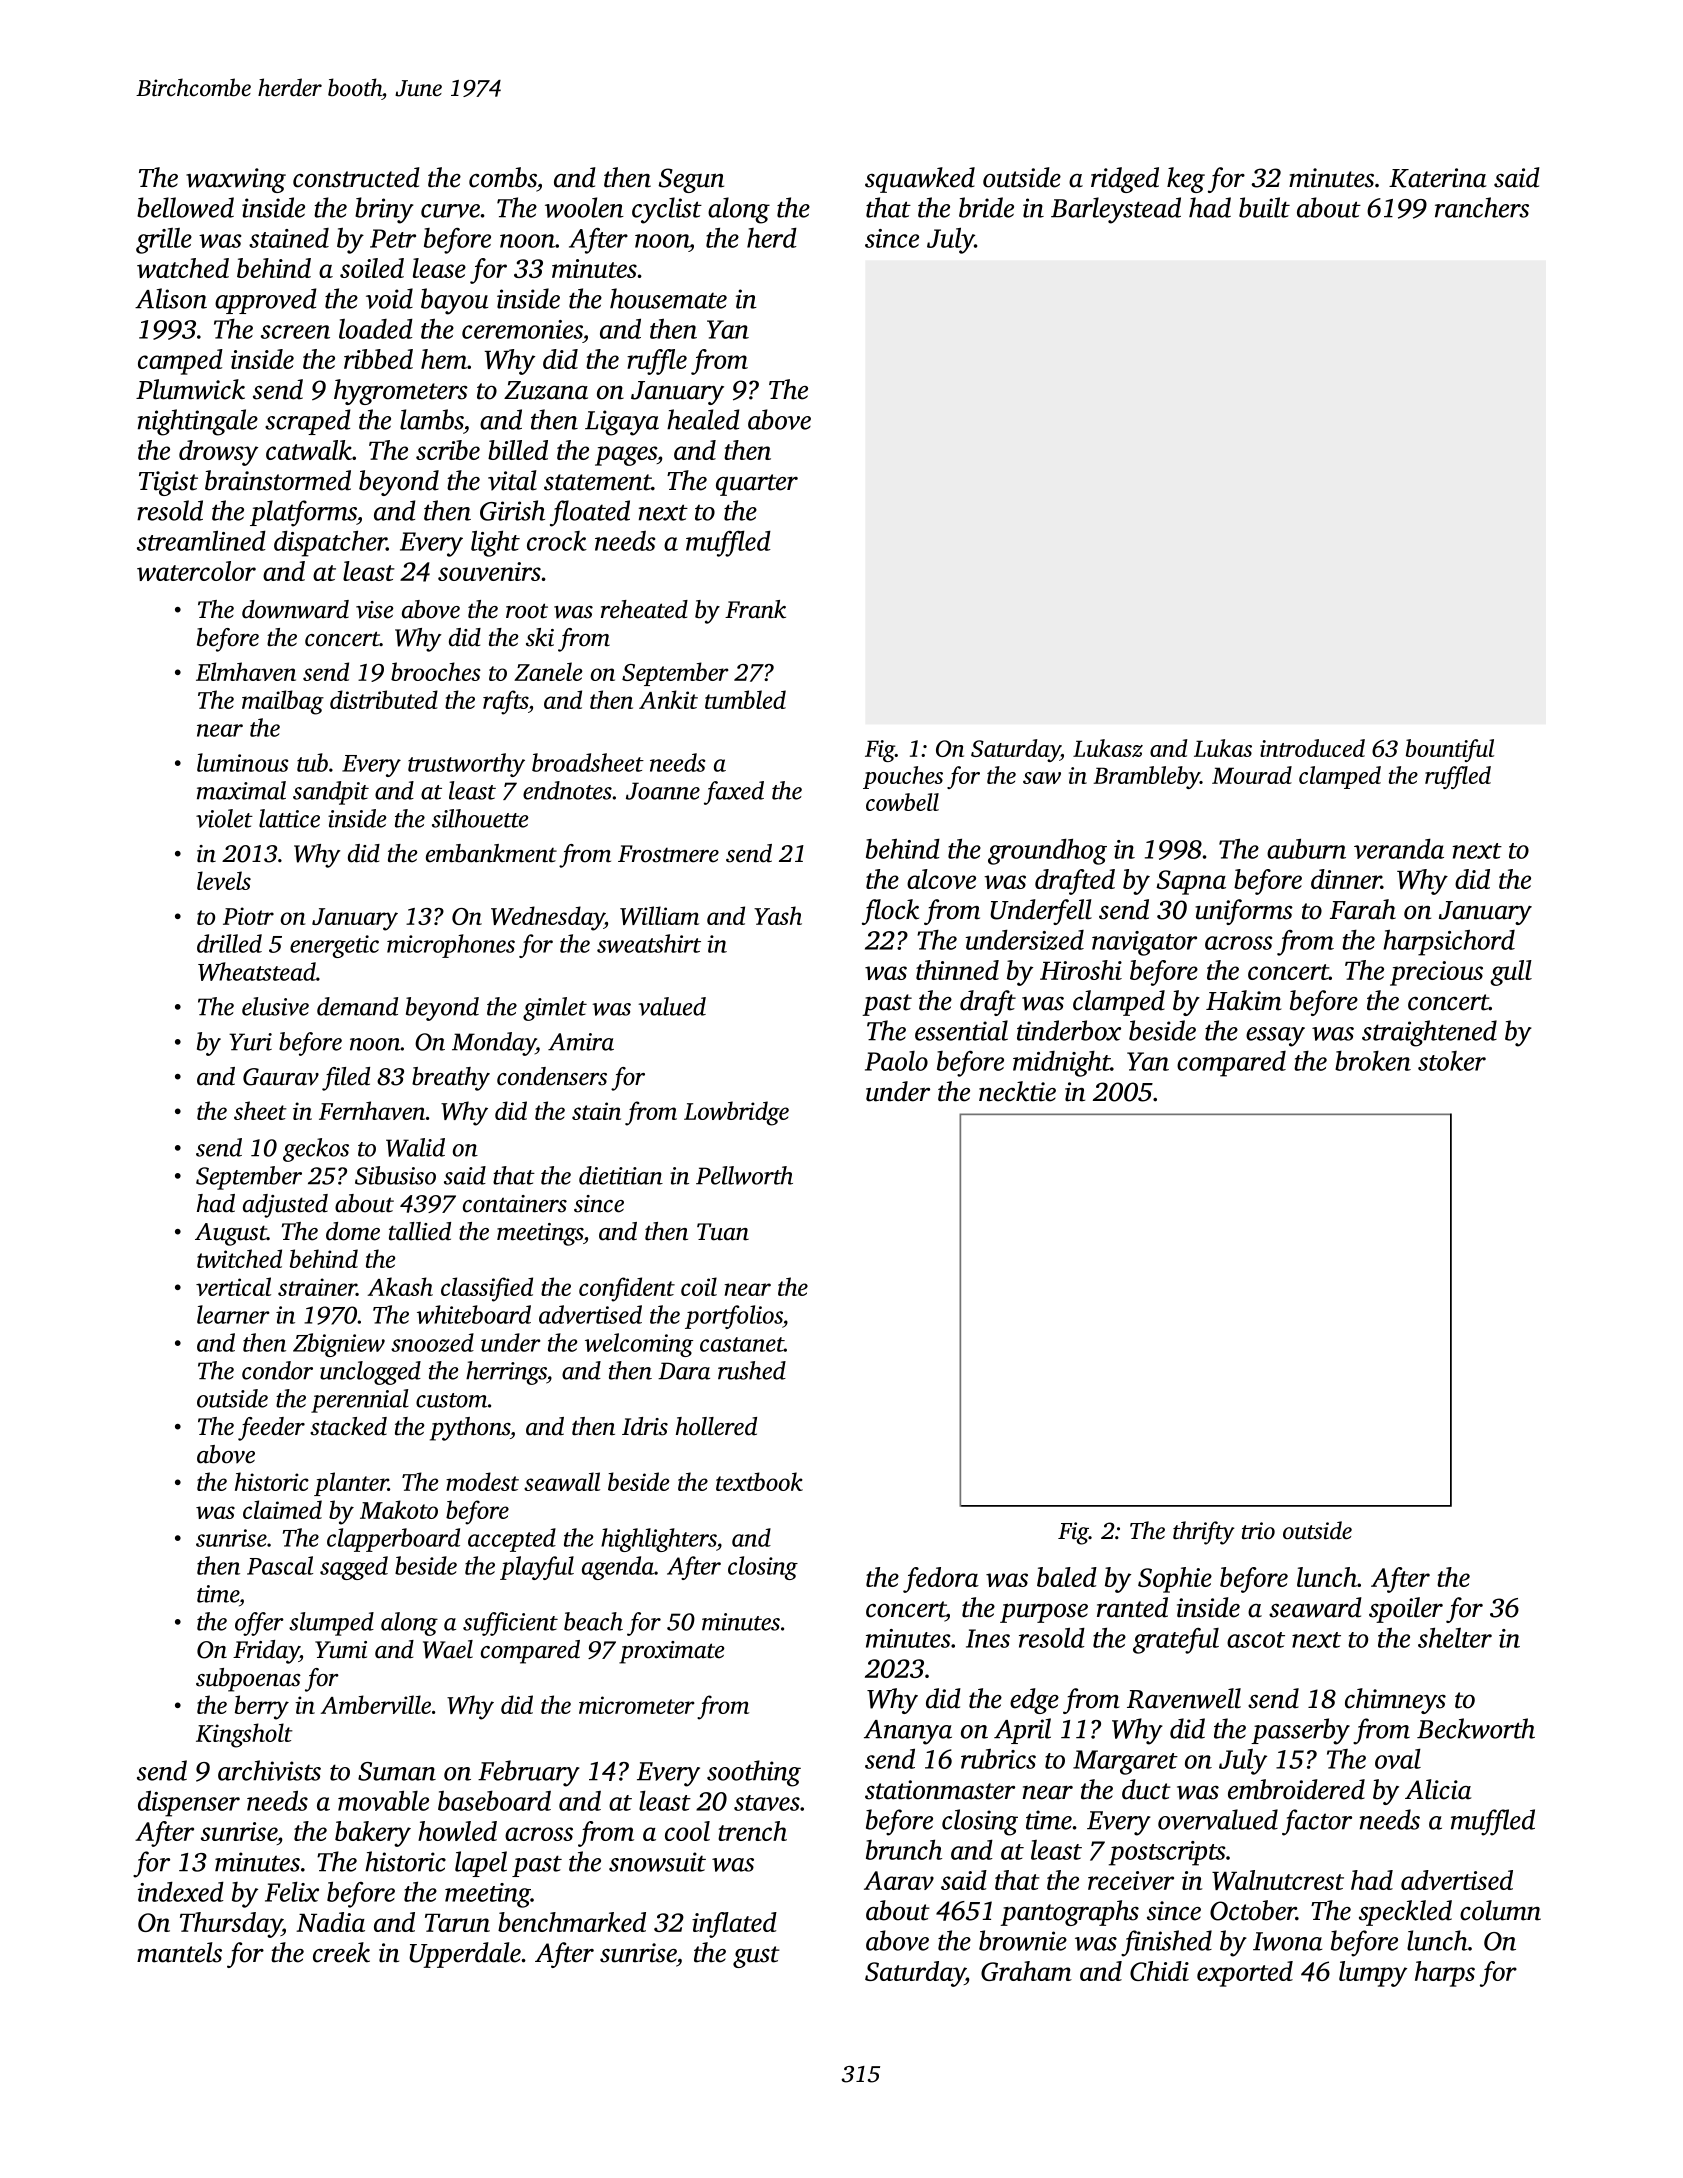 This screenshot has height=2178, width=1683. I want to click on constructed, so click(356, 177).
